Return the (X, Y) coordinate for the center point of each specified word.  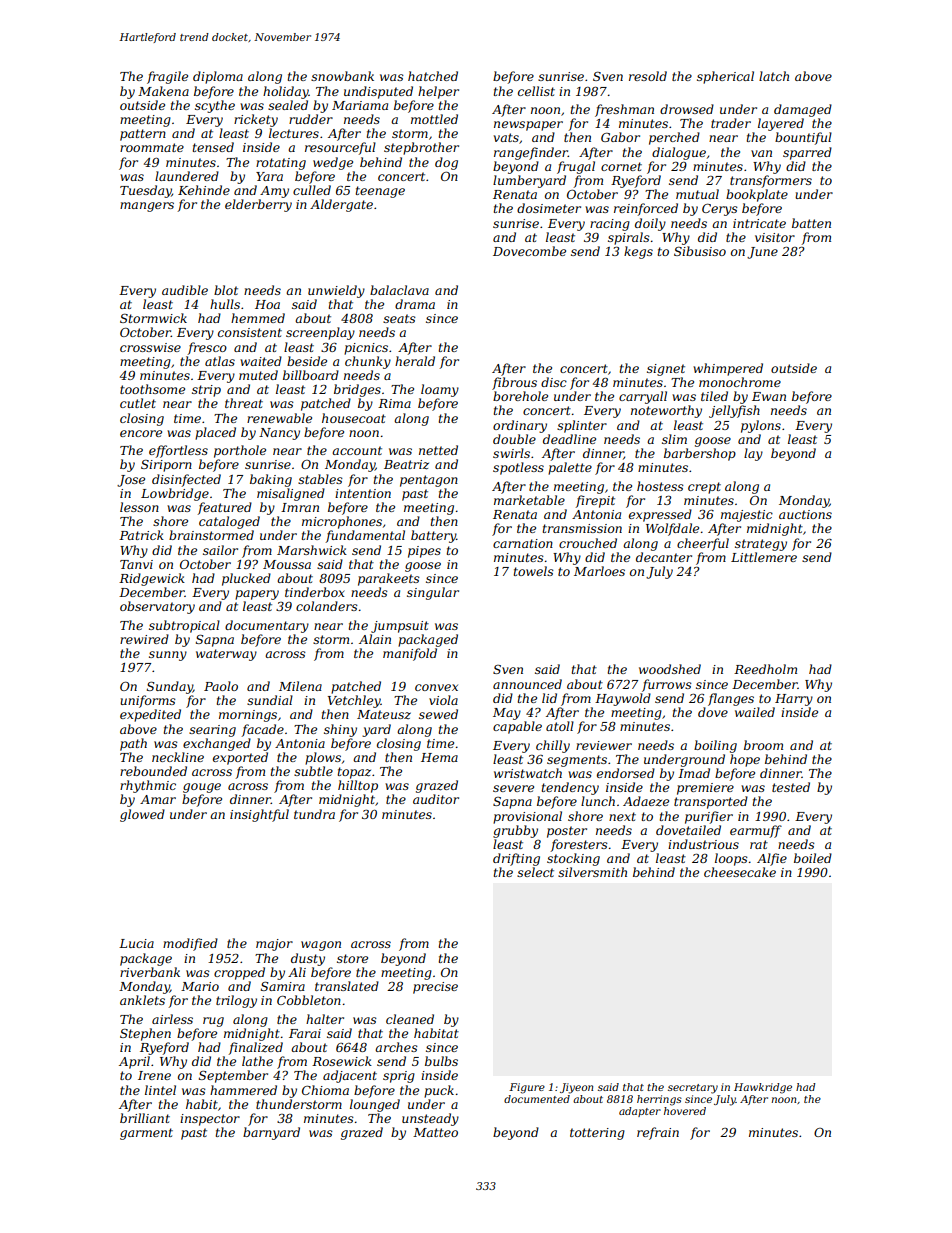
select (535, 872)
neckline (178, 757)
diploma (218, 77)
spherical (725, 77)
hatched (433, 76)
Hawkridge (763, 1088)
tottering (597, 1134)
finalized (255, 1048)
